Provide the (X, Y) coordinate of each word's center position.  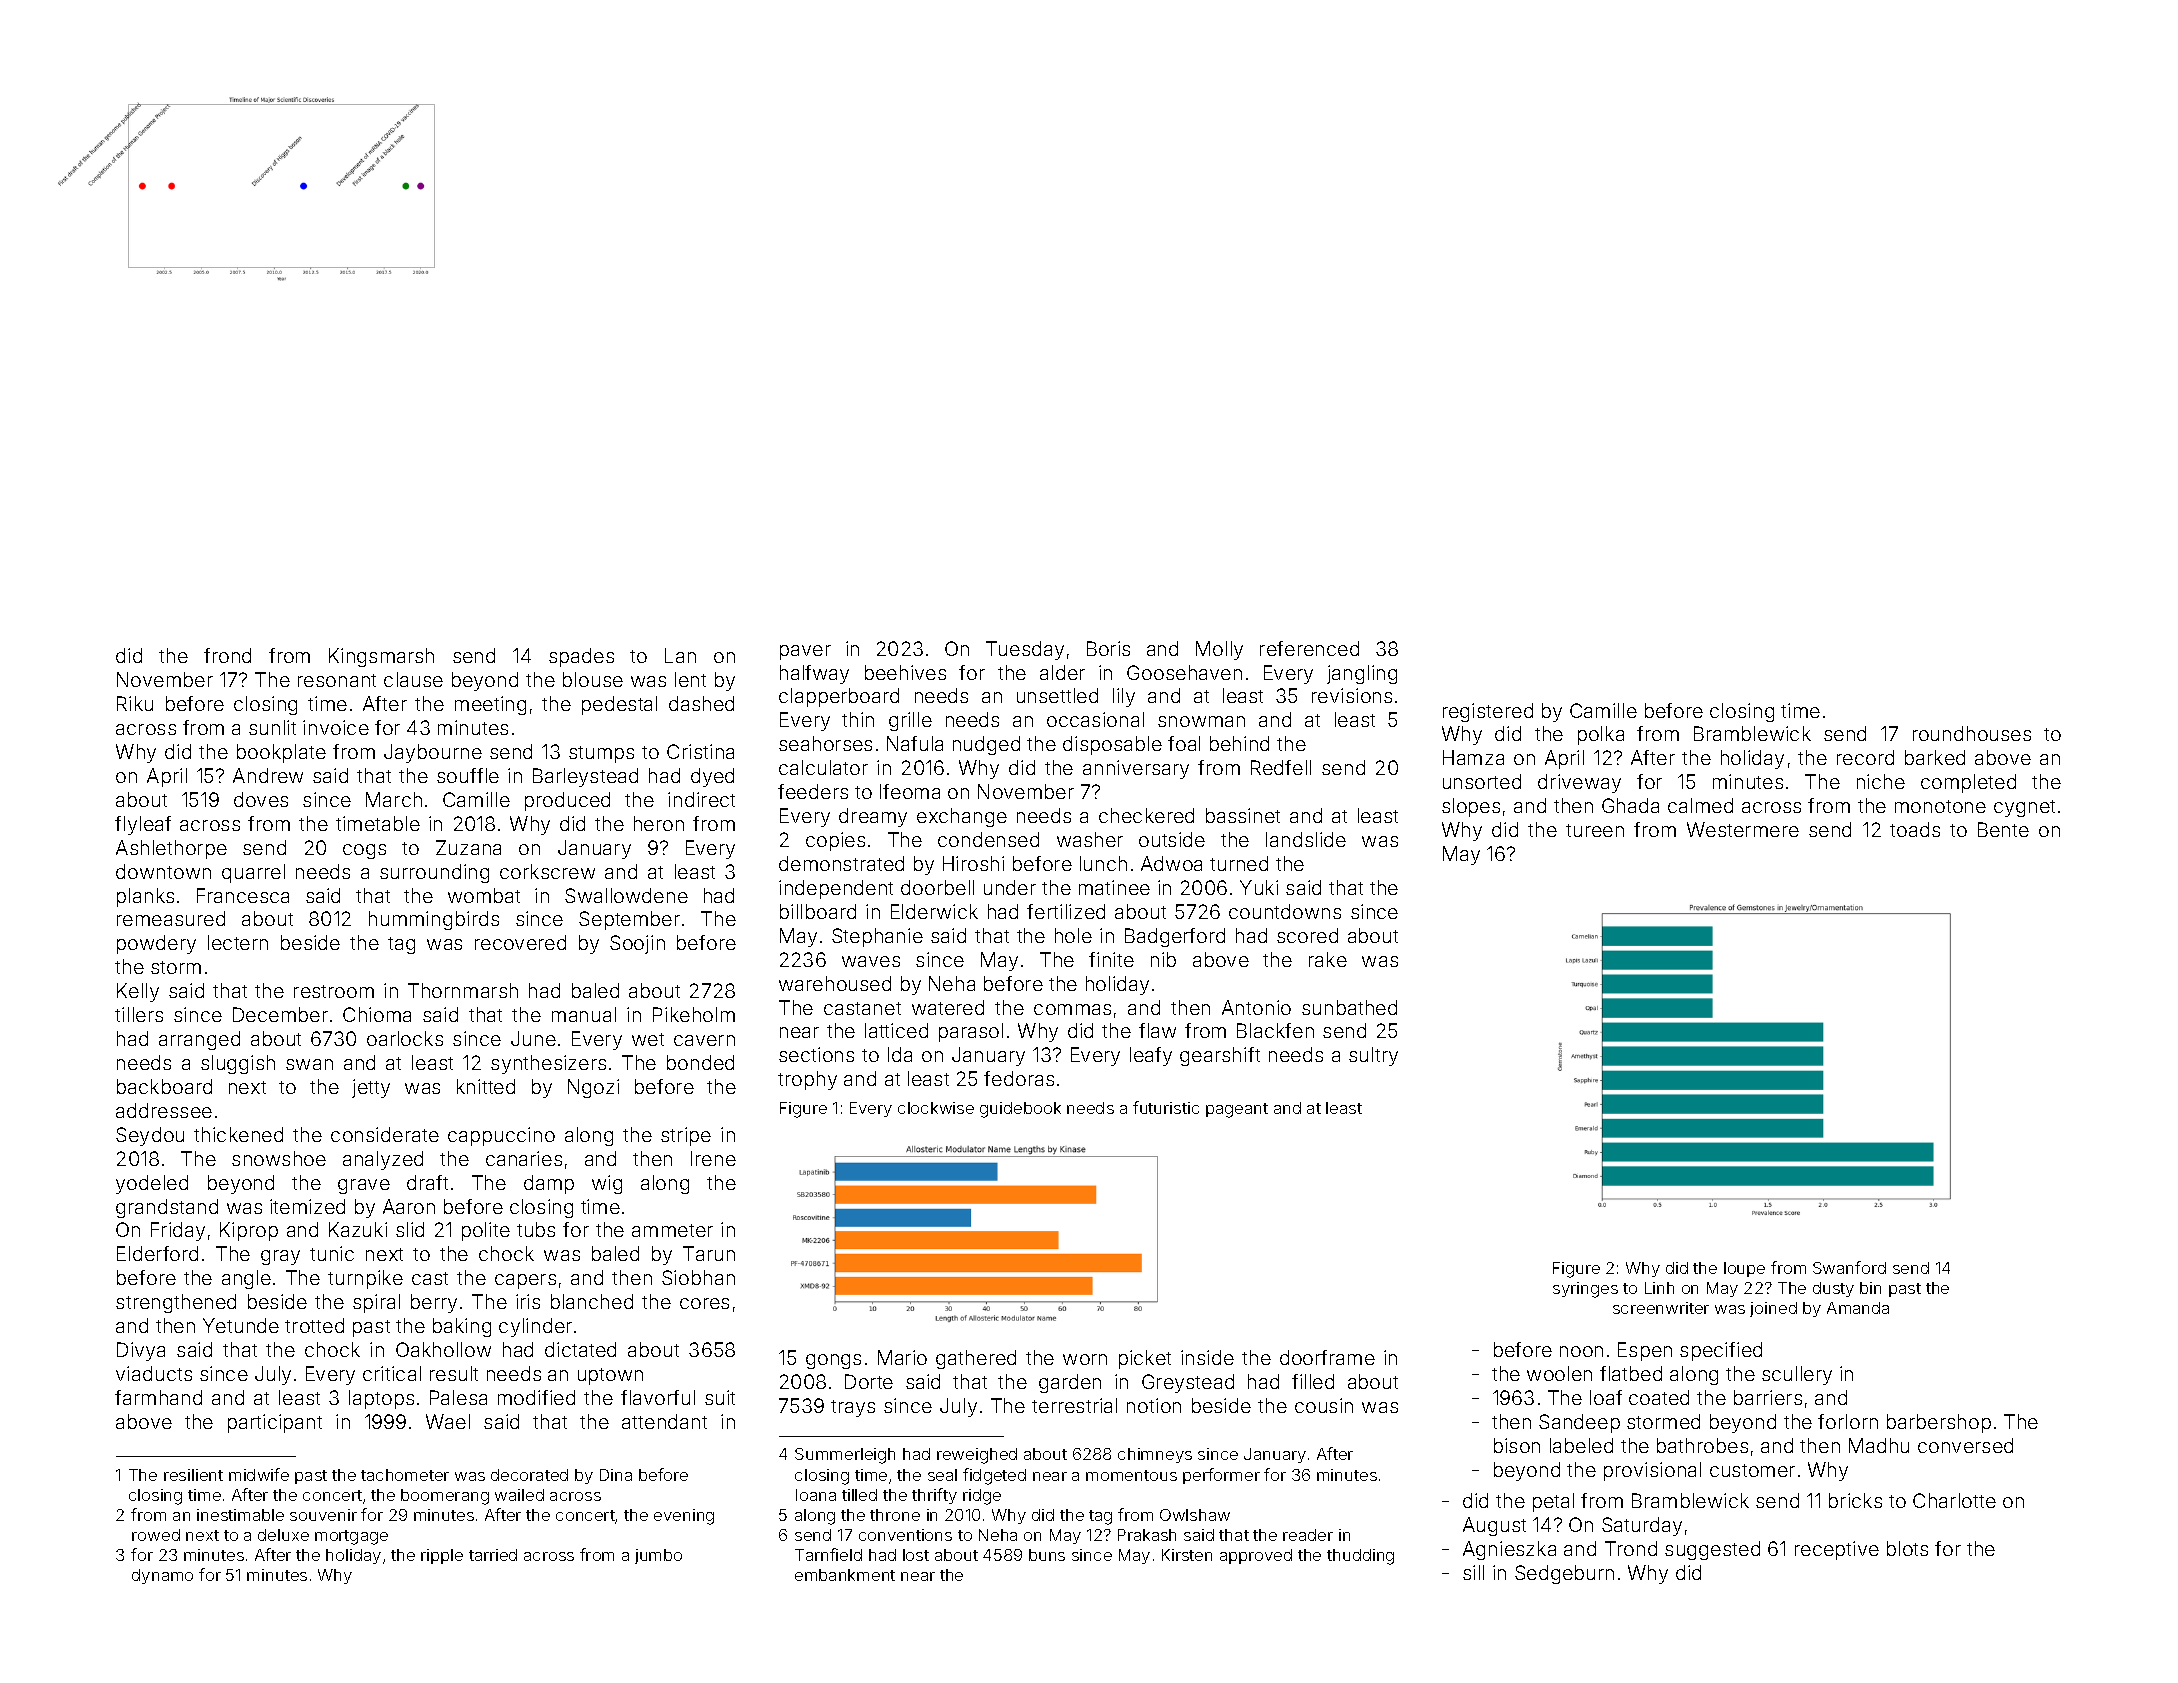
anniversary (1136, 769)
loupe (1744, 1269)
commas (1072, 1009)
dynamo (162, 1576)
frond (227, 655)
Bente (2003, 829)
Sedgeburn (1564, 1574)
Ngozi (593, 1088)
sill (1473, 1572)
